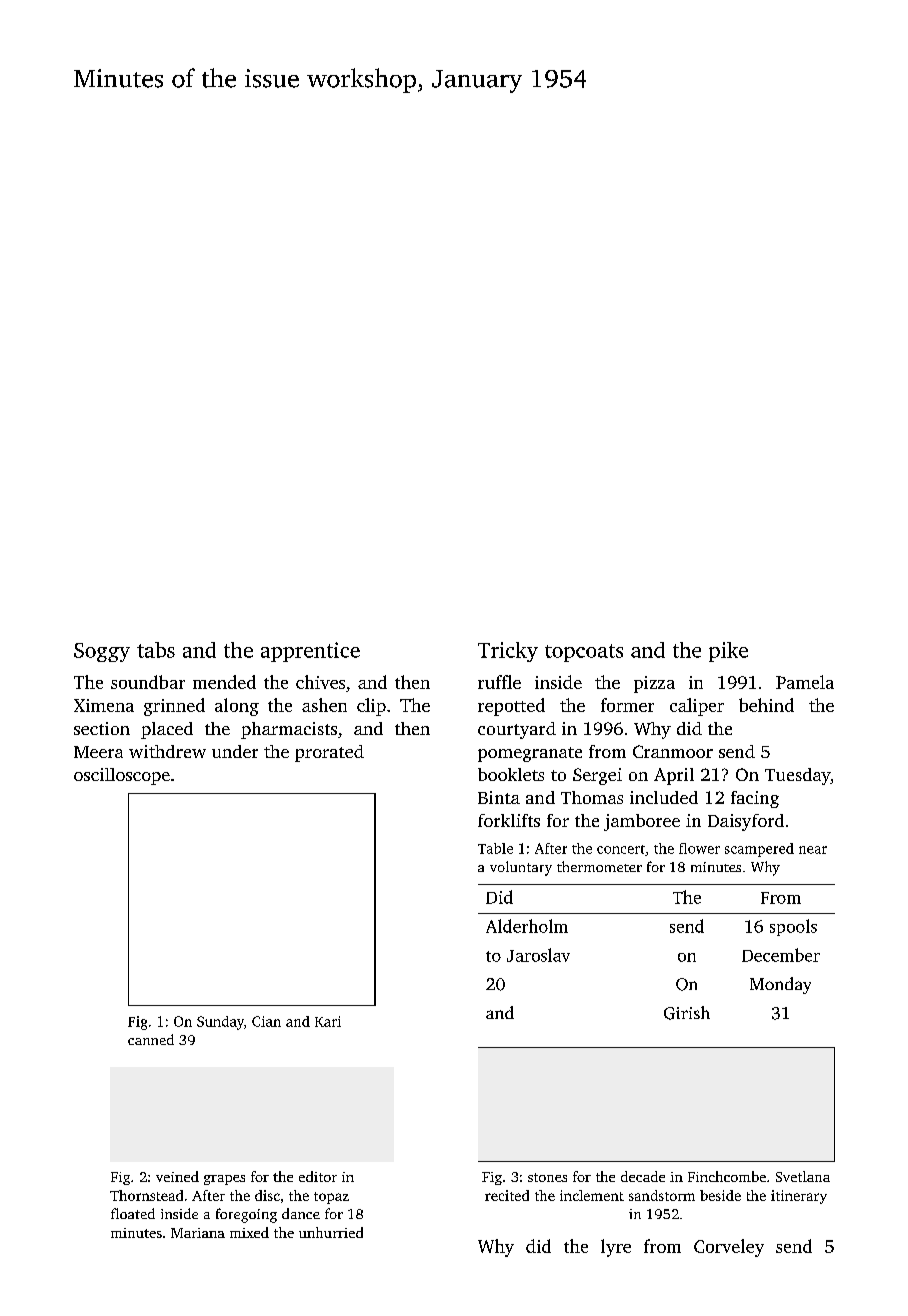 The image size is (908, 1316). I want to click on Jaroslav, so click(538, 955).
